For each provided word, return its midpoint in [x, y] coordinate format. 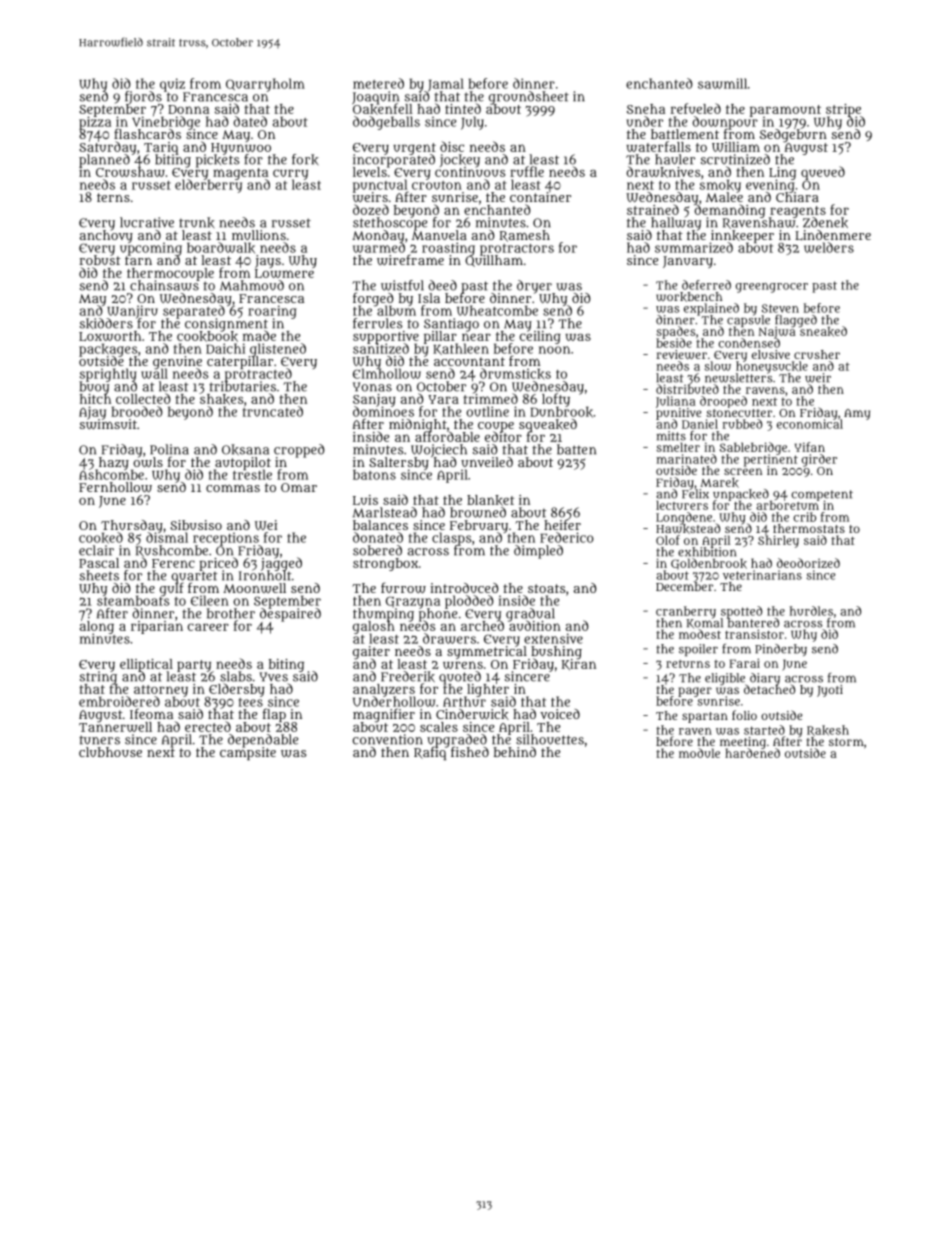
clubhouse [110, 752]
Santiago [451, 324]
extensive [553, 638]
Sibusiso [196, 525]
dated [250, 121]
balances [380, 525]
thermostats [809, 528]
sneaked [823, 332]
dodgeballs [386, 123]
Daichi [225, 348]
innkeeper [742, 236]
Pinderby [781, 650]
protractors [517, 249]
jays [268, 261]
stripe [844, 110]
